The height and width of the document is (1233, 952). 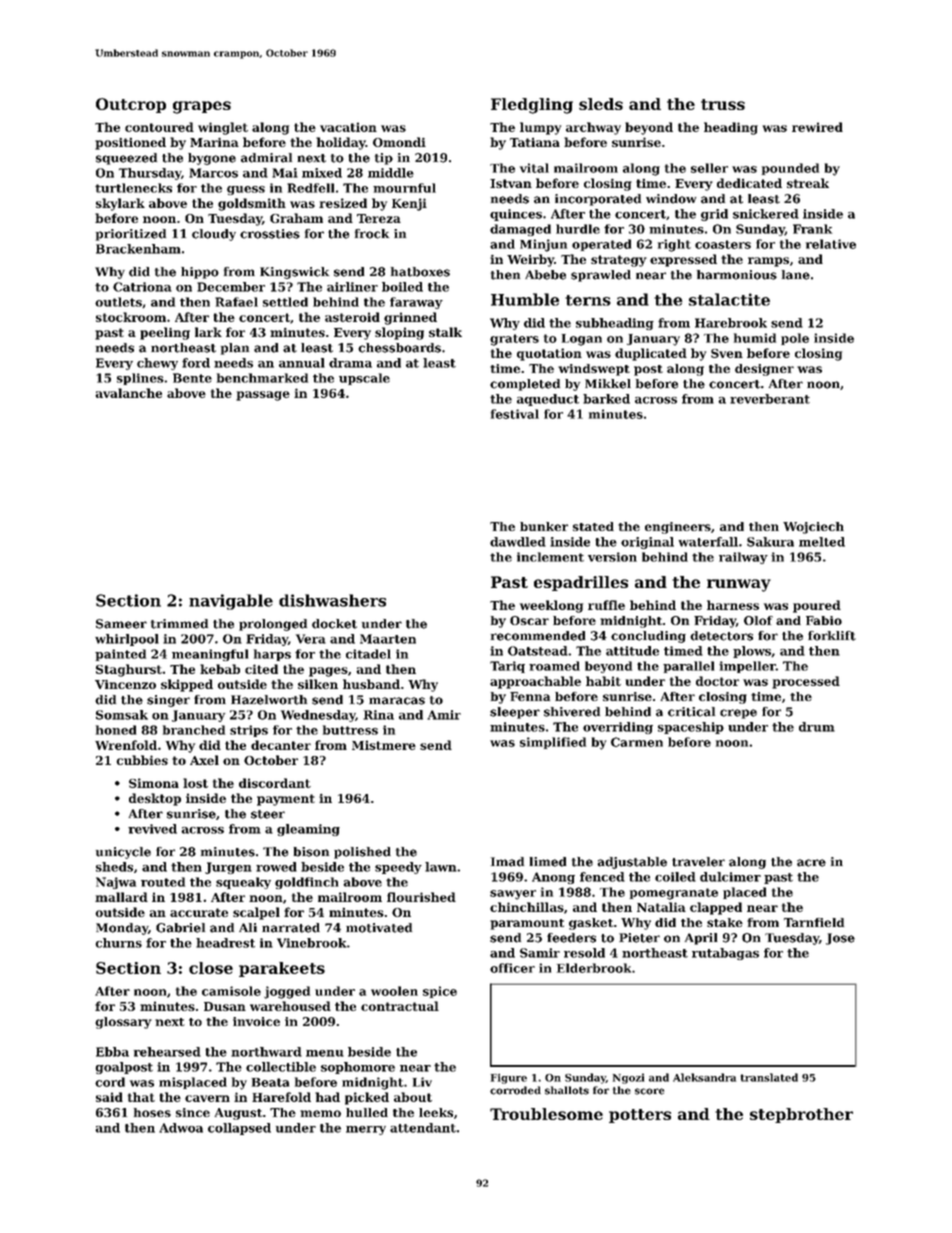 What do you see at coordinates (678, 528) in the document?
I see `engineers` at bounding box center [678, 528].
